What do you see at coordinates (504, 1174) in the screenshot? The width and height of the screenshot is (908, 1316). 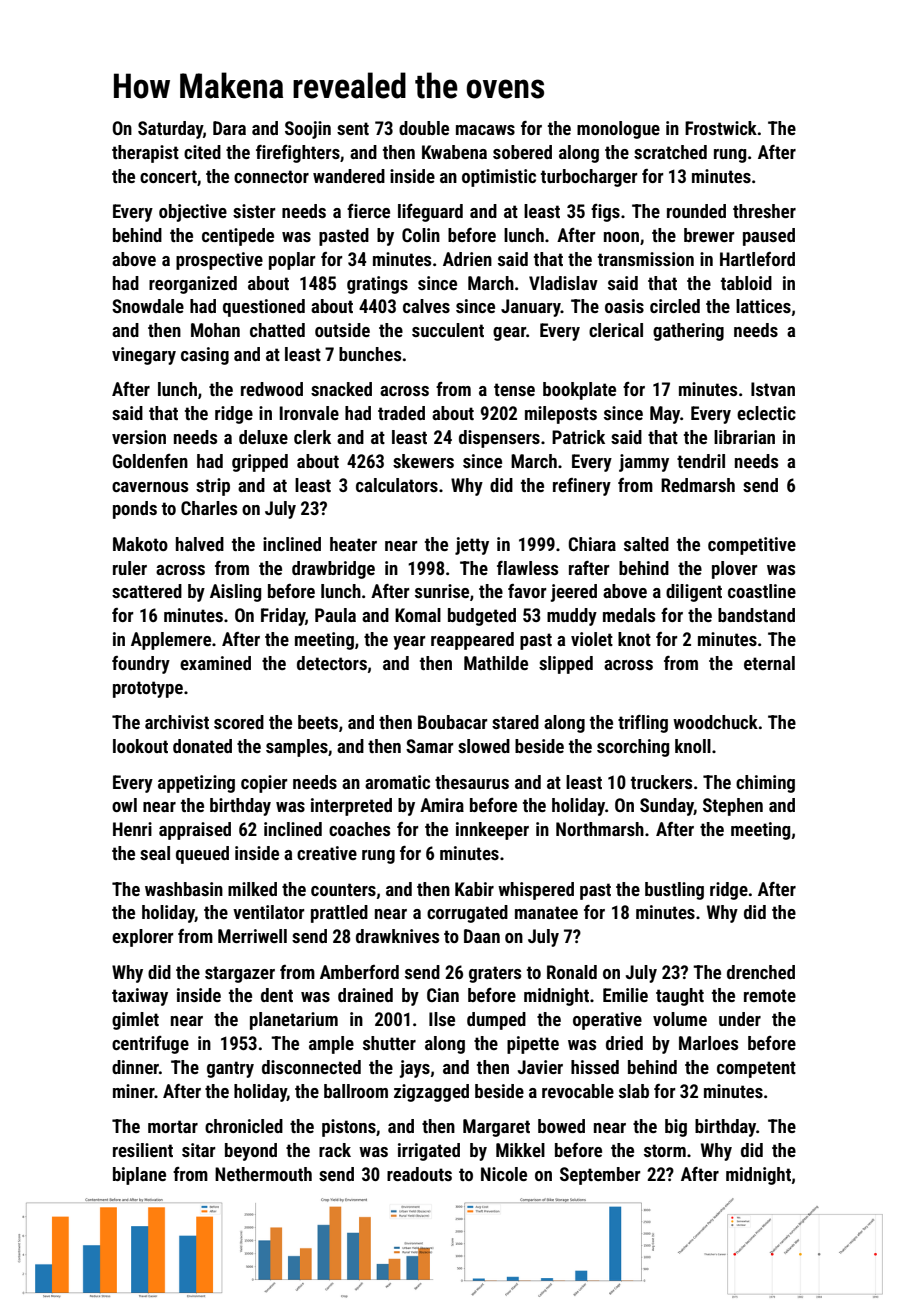 I see `Nicole` at bounding box center [504, 1174].
